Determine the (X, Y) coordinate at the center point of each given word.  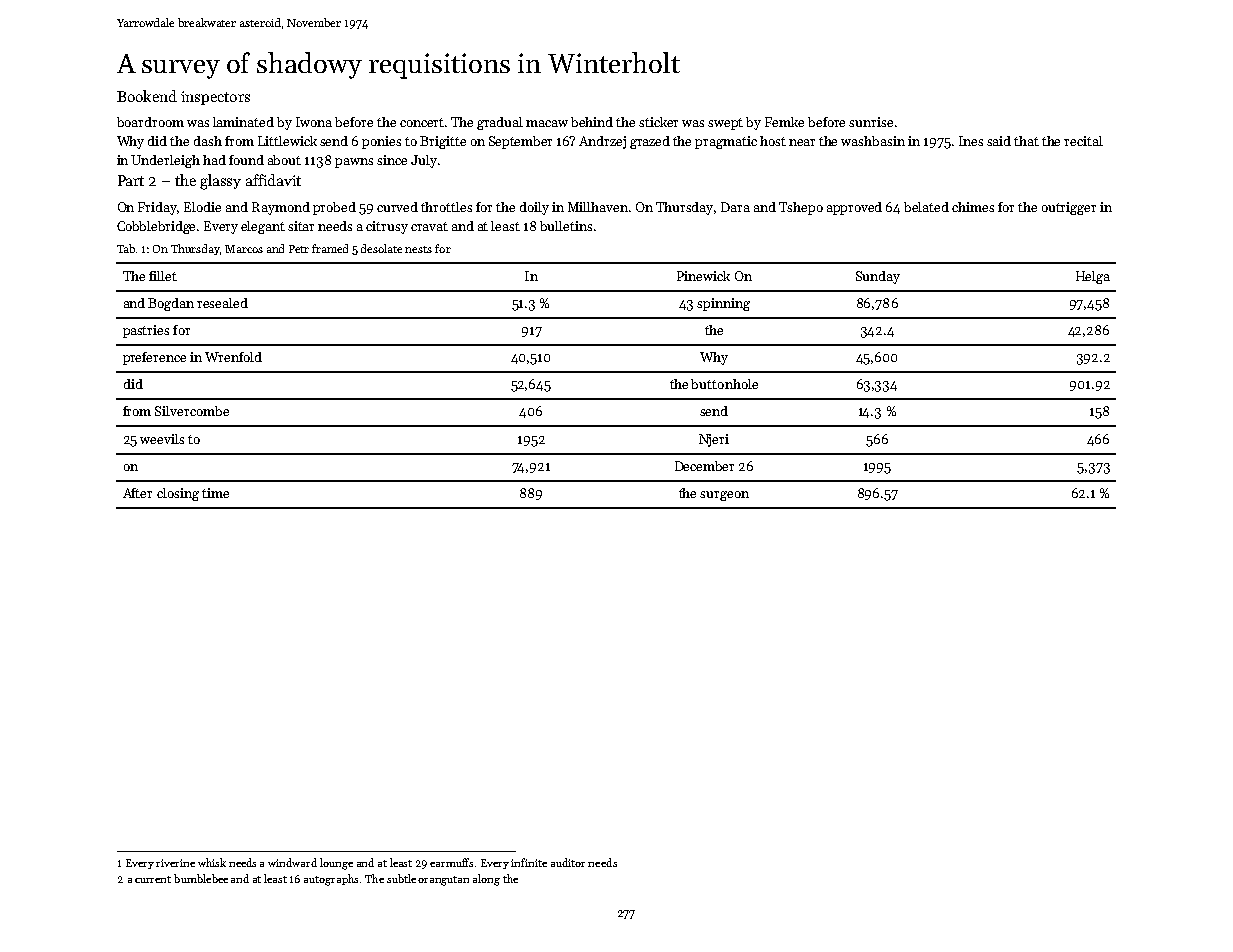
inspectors (215, 98)
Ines (971, 141)
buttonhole (724, 384)
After (137, 493)
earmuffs (451, 862)
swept (725, 124)
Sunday (878, 277)
